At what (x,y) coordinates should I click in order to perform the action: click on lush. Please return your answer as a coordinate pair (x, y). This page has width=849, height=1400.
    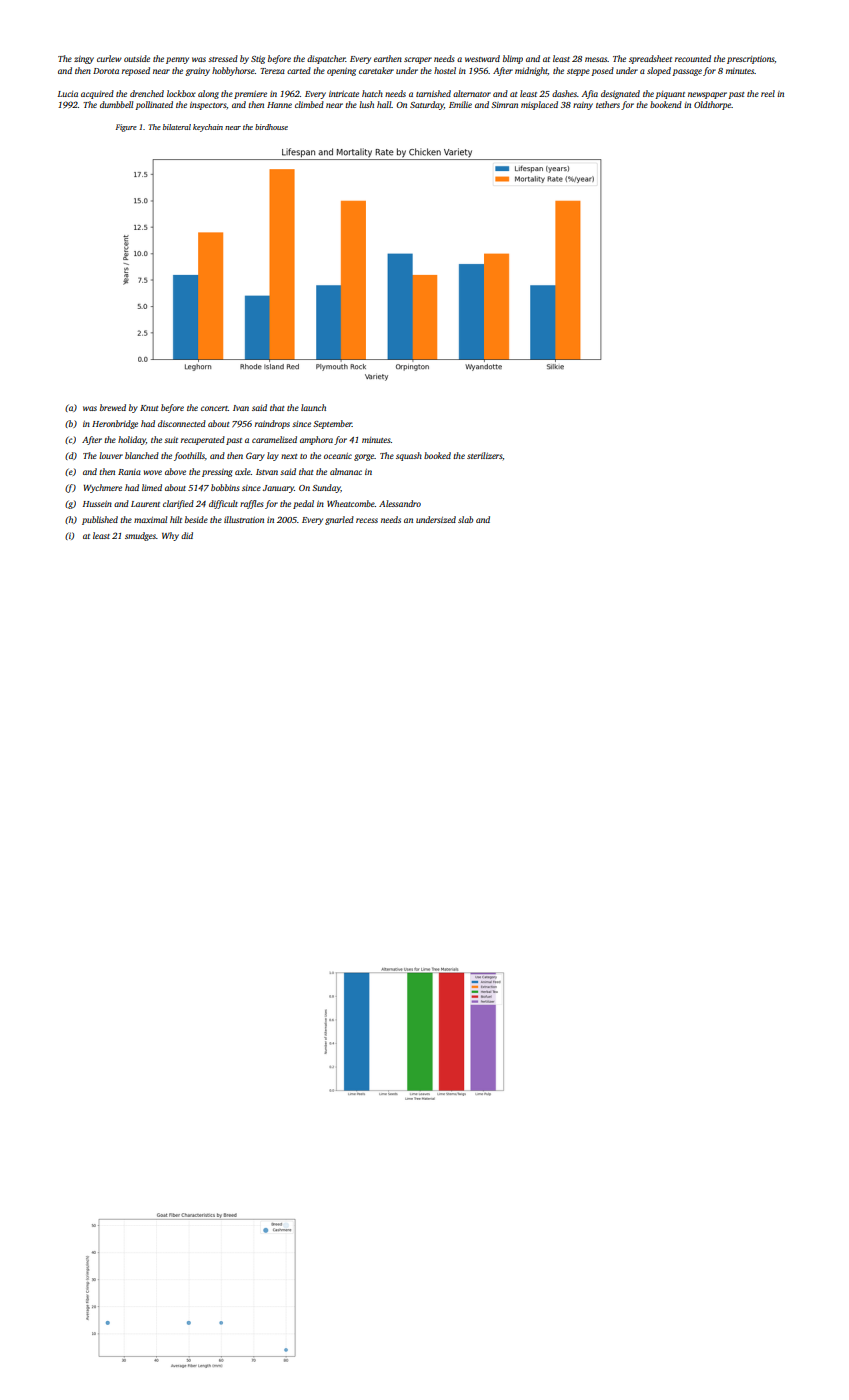
    Looking at the image, I should click on (366, 104).
